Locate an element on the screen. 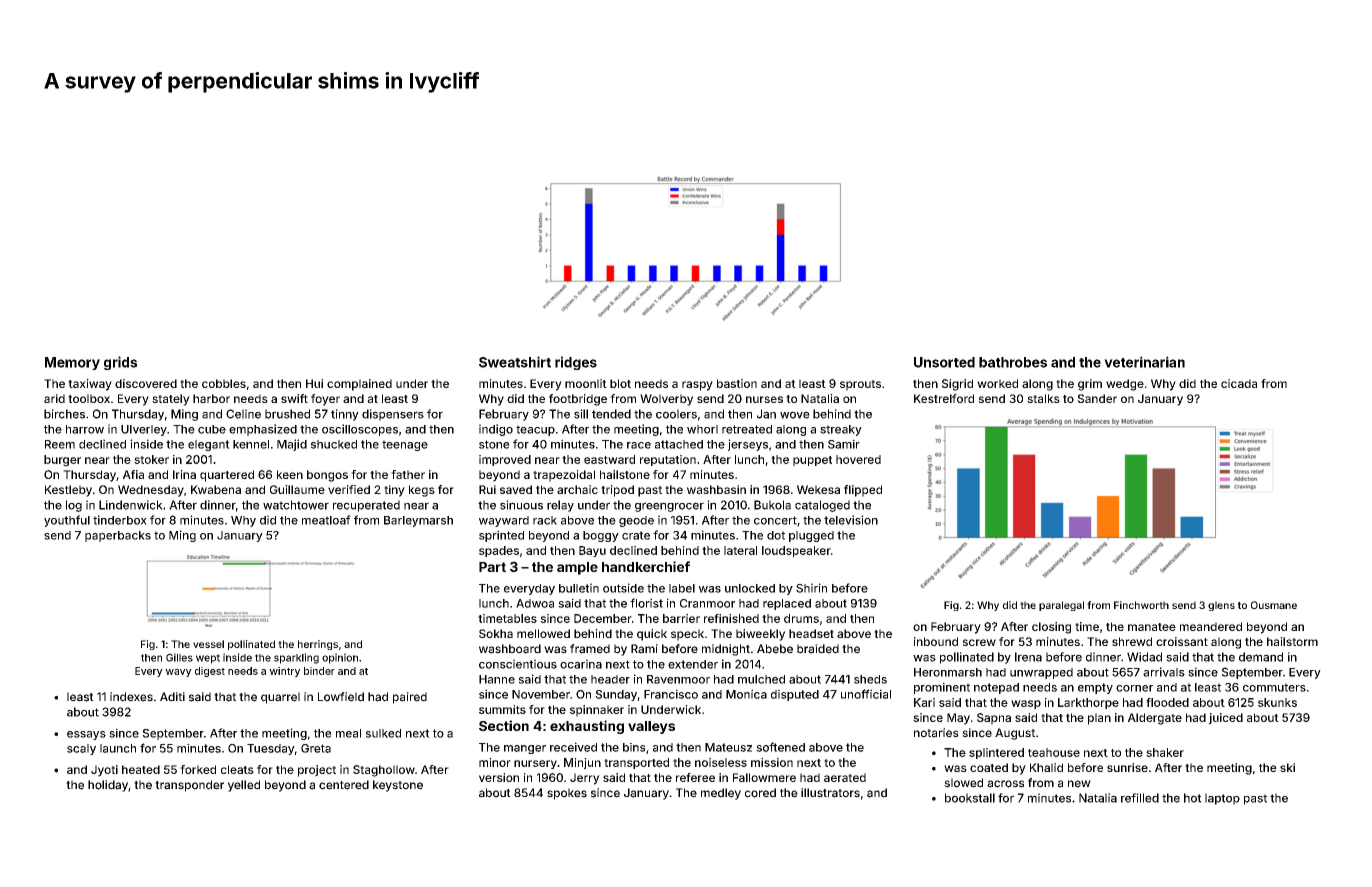  ridges is located at coordinates (576, 363).
